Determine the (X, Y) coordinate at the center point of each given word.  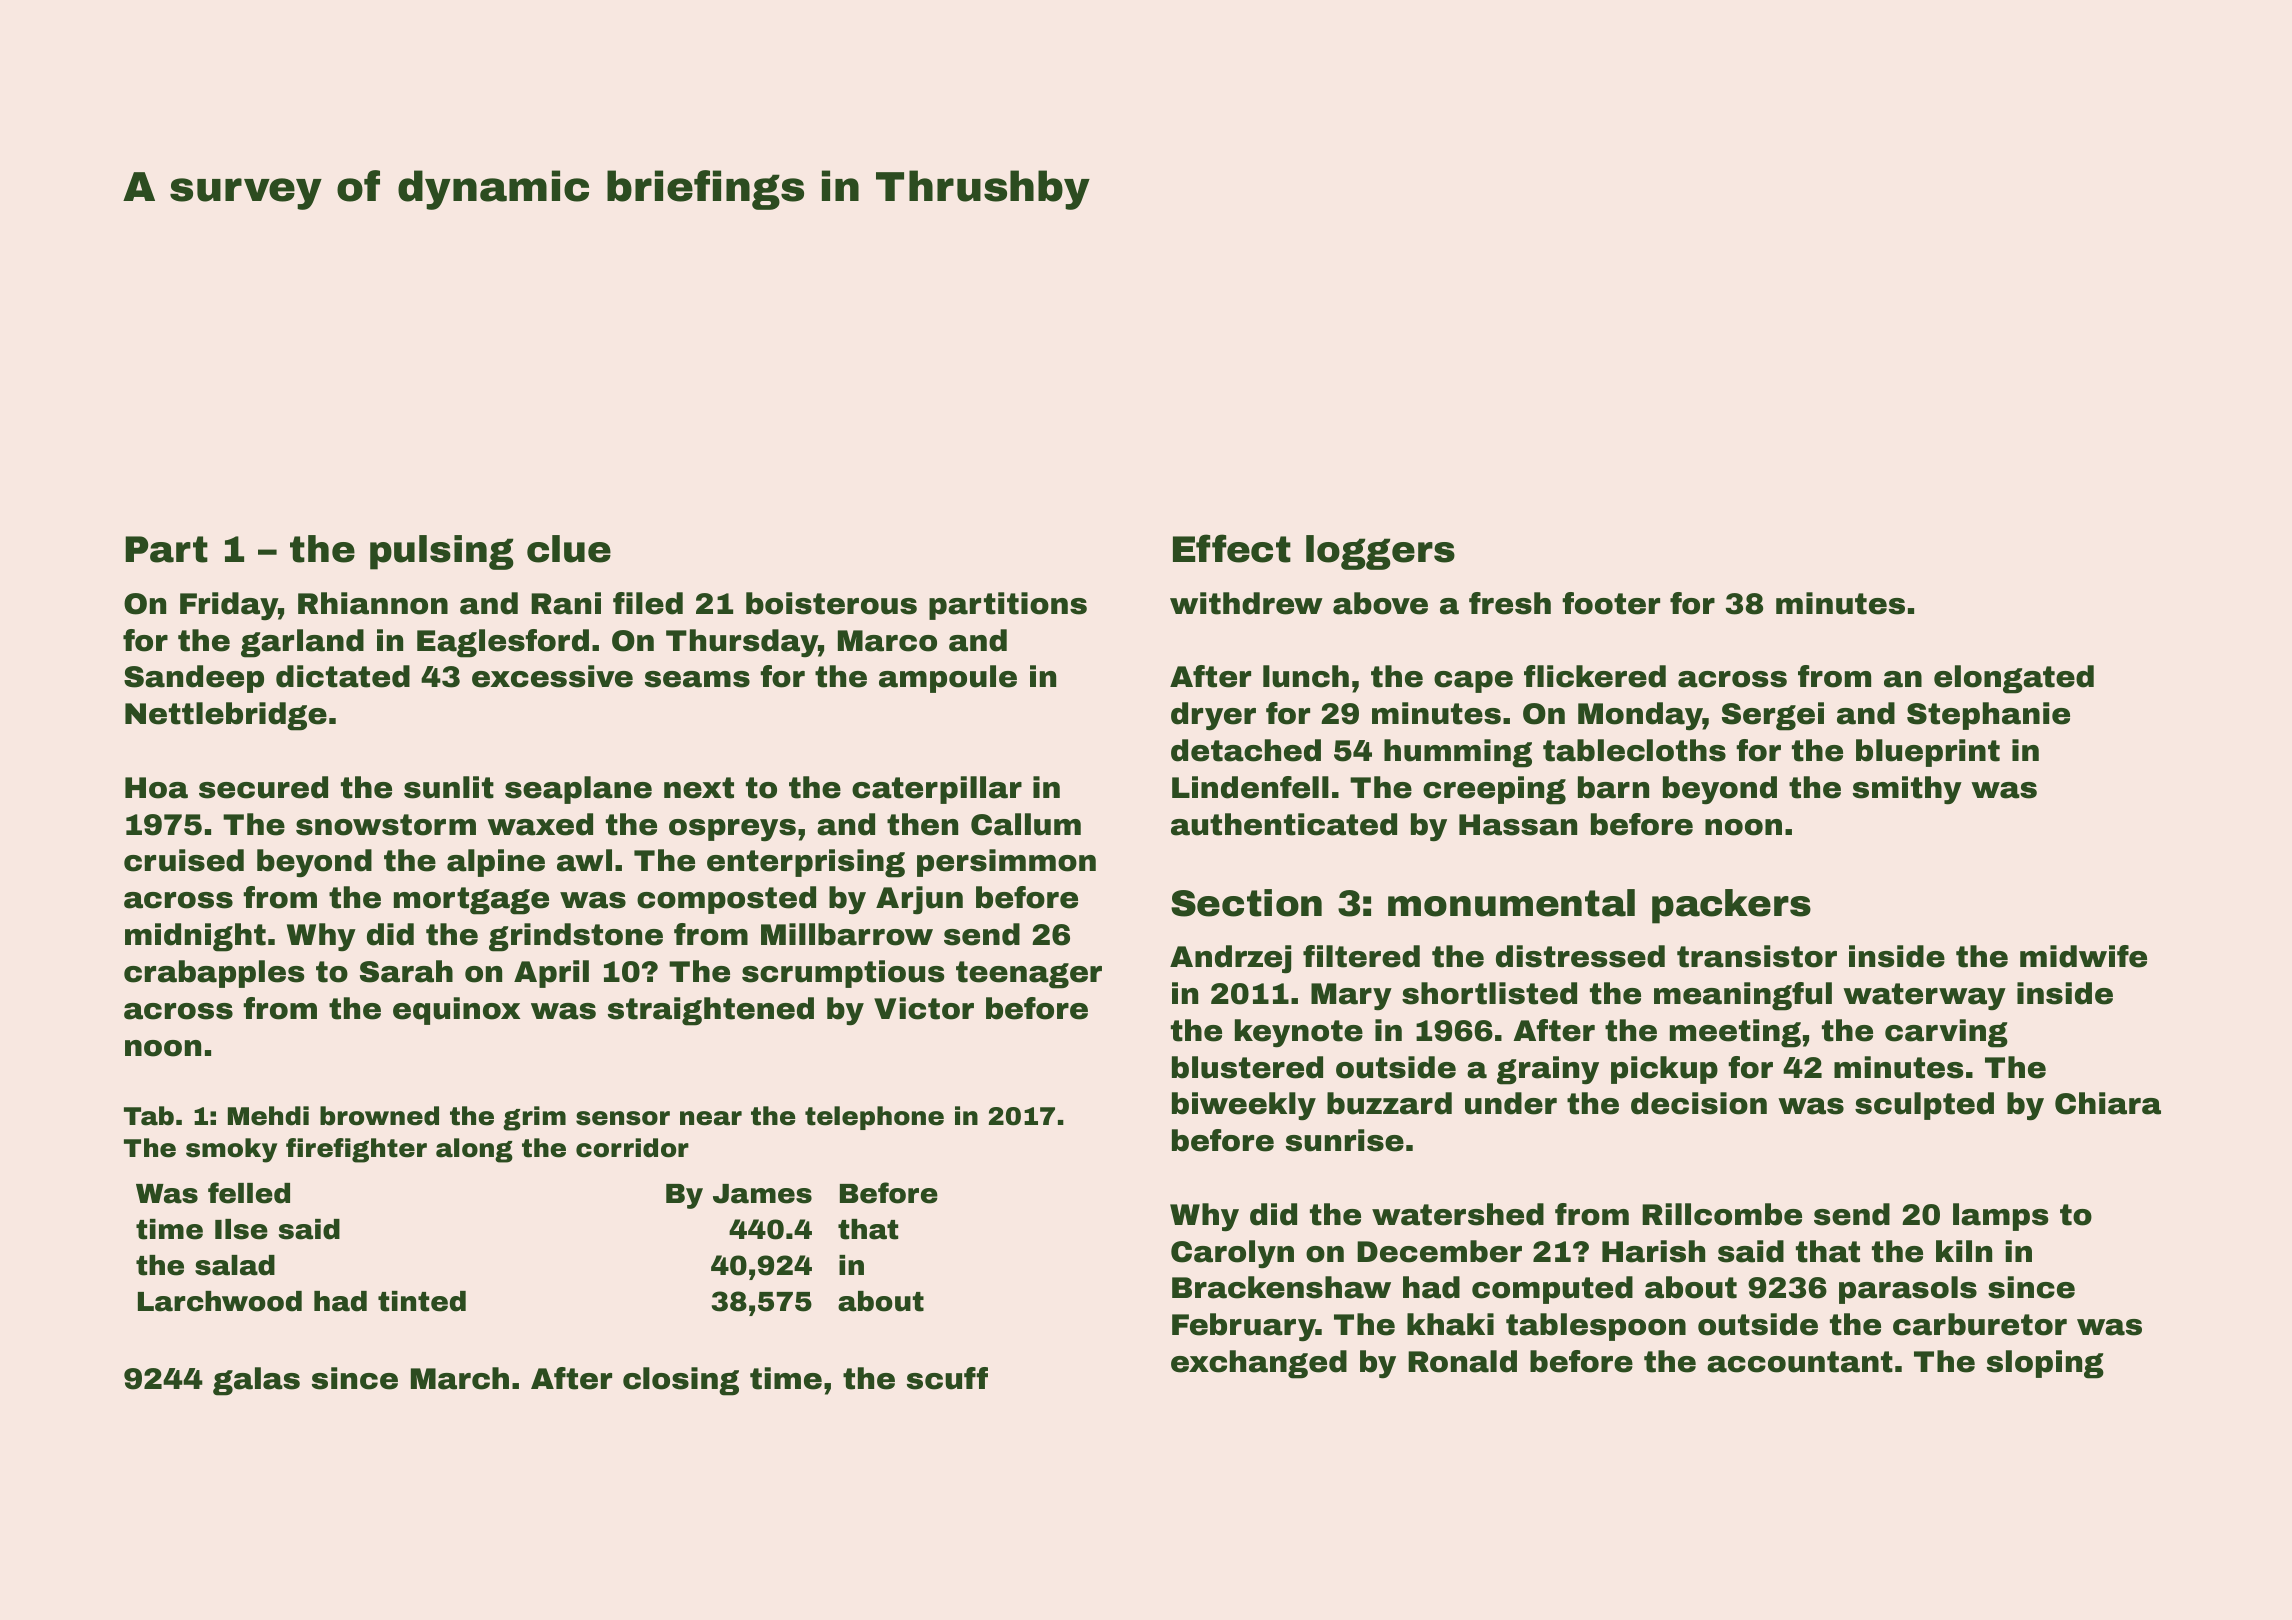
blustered (1247, 1067)
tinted (422, 1301)
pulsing (442, 552)
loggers (1380, 552)
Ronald (1462, 1361)
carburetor (1980, 1324)
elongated (2014, 679)
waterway (1924, 997)
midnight (195, 937)
